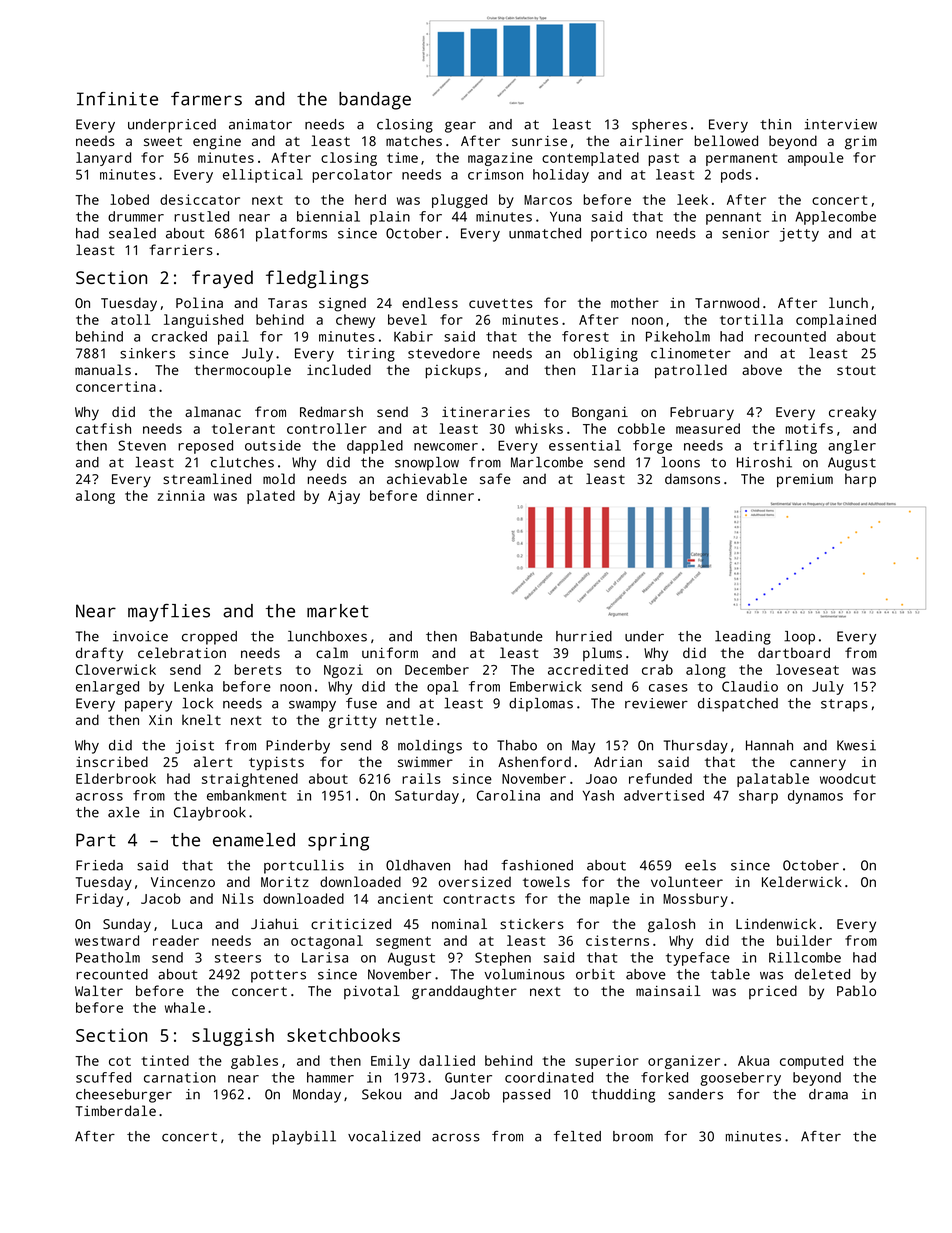 The image size is (952, 1233). What do you see at coordinates (384, 1136) in the screenshot?
I see `vocalized` at bounding box center [384, 1136].
